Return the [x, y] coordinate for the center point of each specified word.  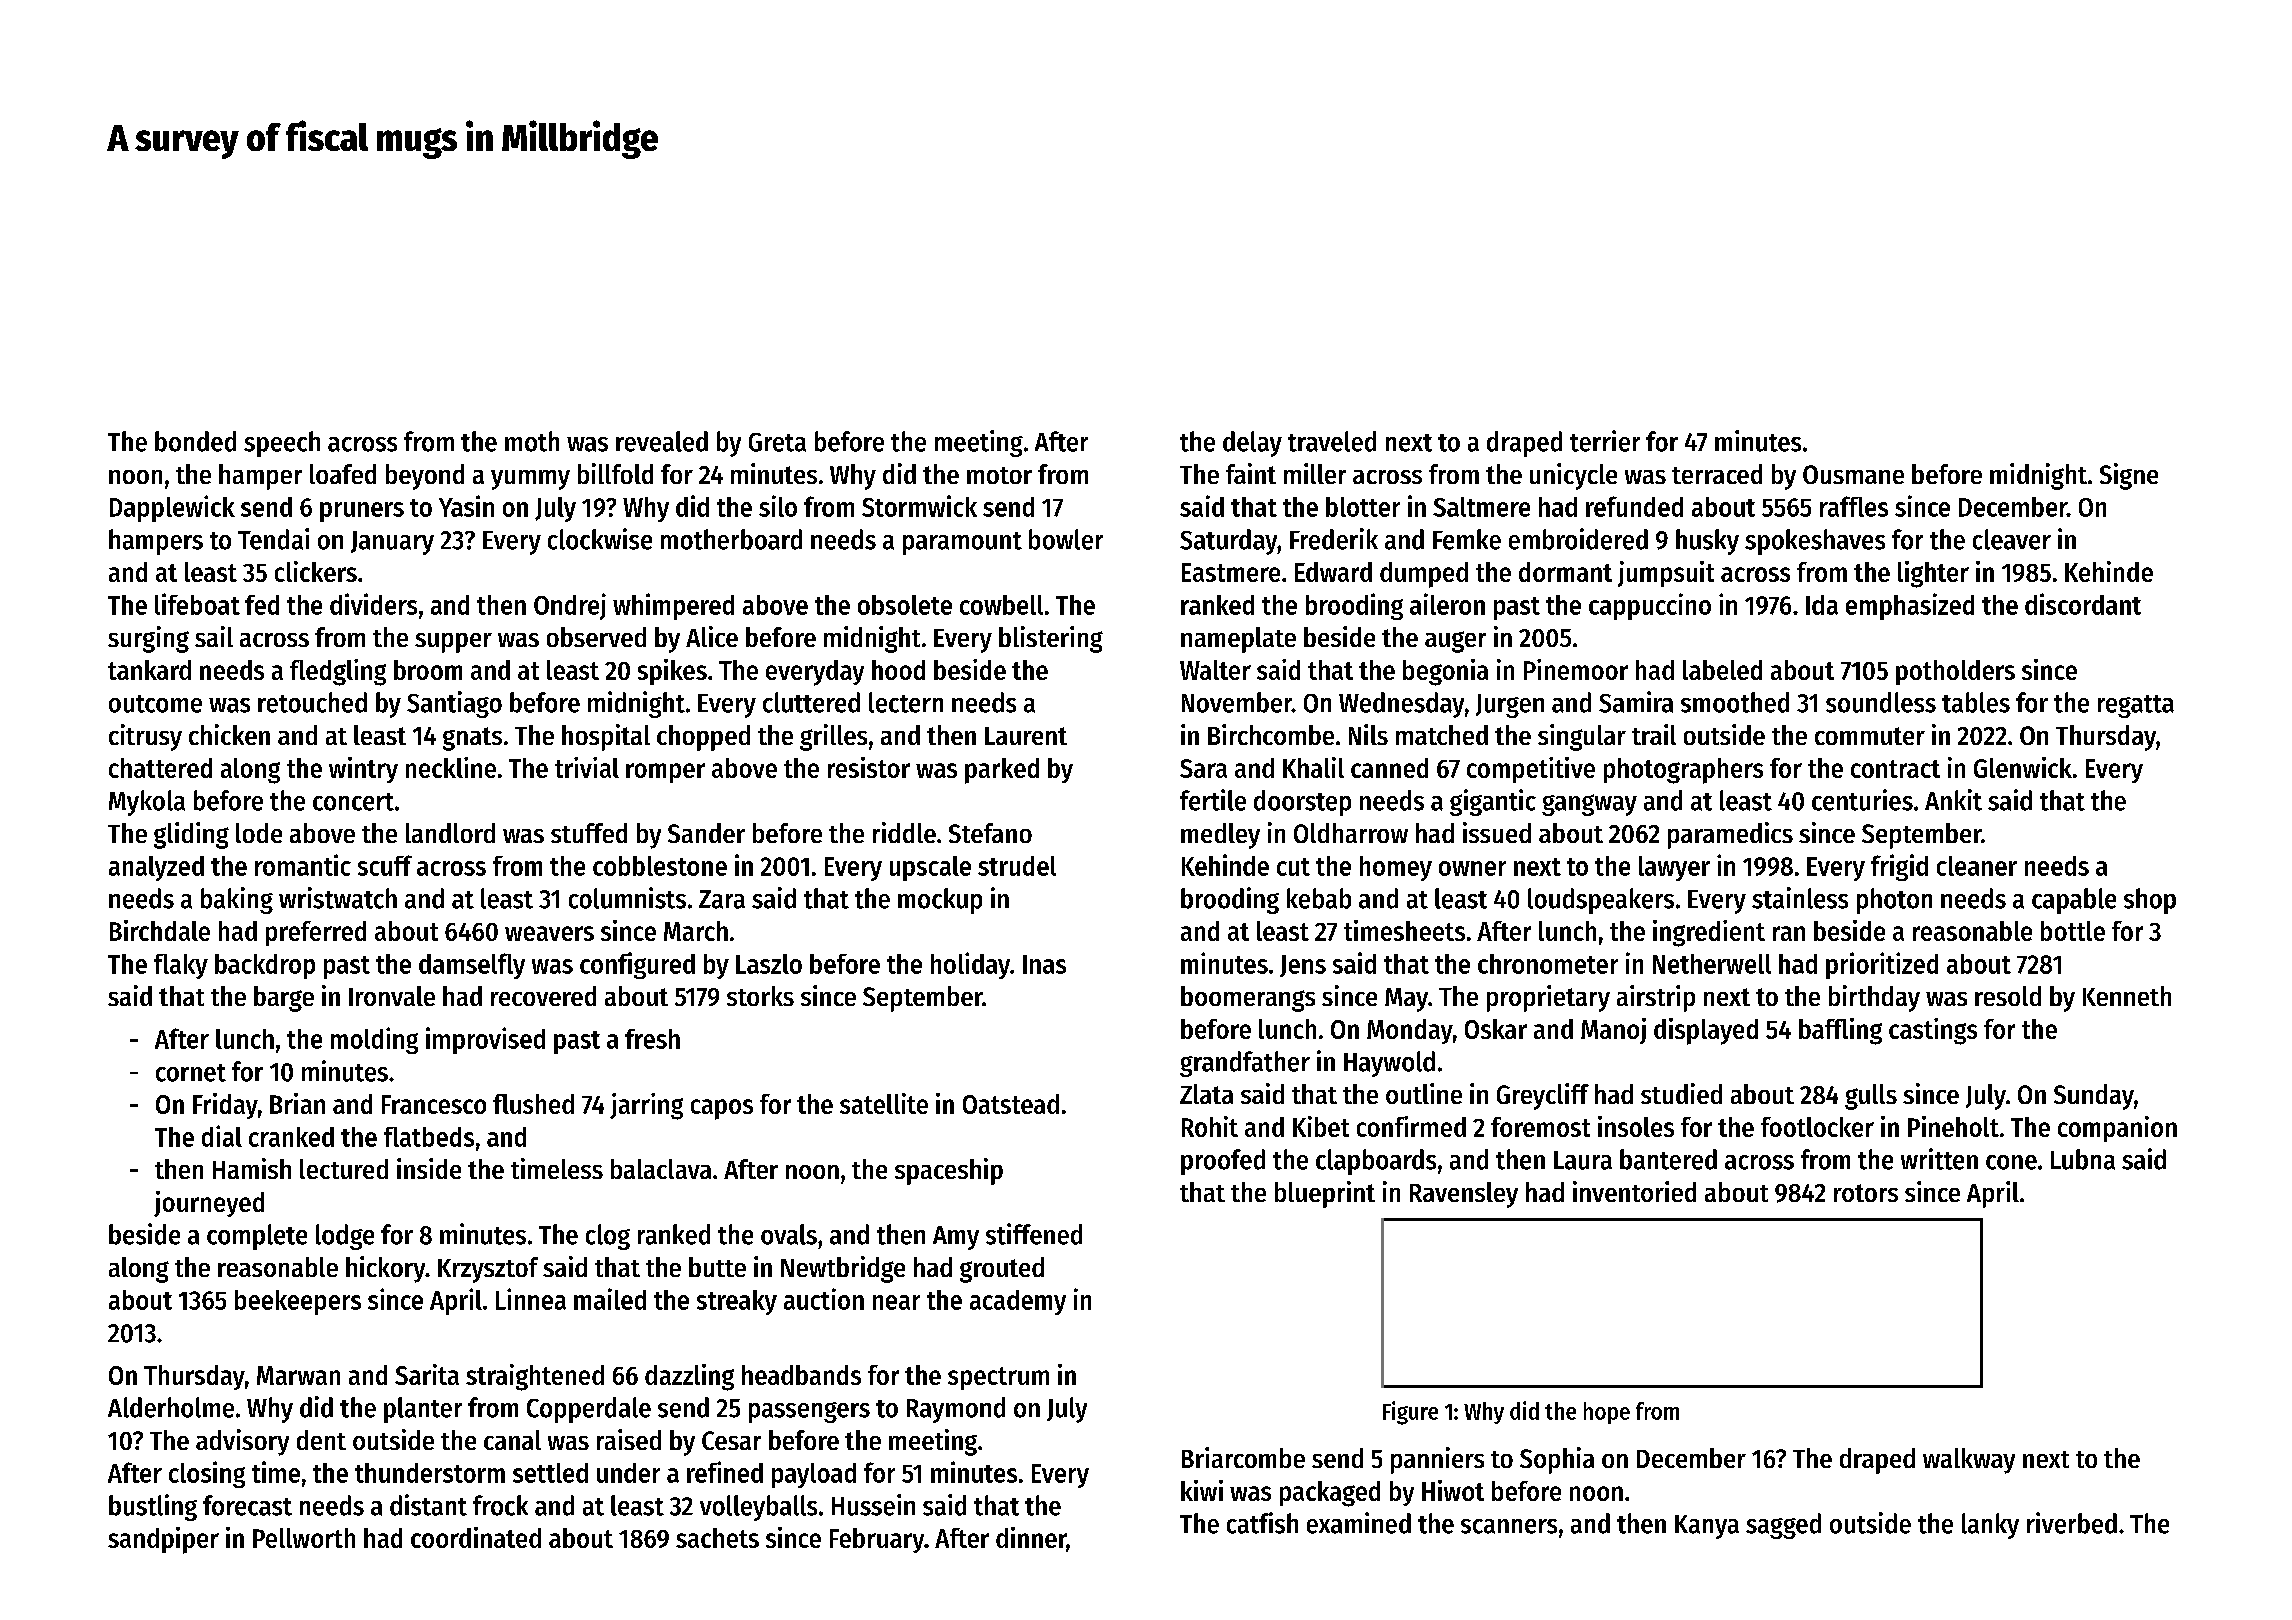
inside [429, 1168]
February [877, 1540]
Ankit [1953, 800]
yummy [530, 480]
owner [1472, 868]
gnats [472, 739]
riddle [904, 832]
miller [1315, 473]
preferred [316, 933]
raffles [1854, 506]
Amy [956, 1238]
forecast [247, 1505]
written [1939, 1159]
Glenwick [2023, 767]
